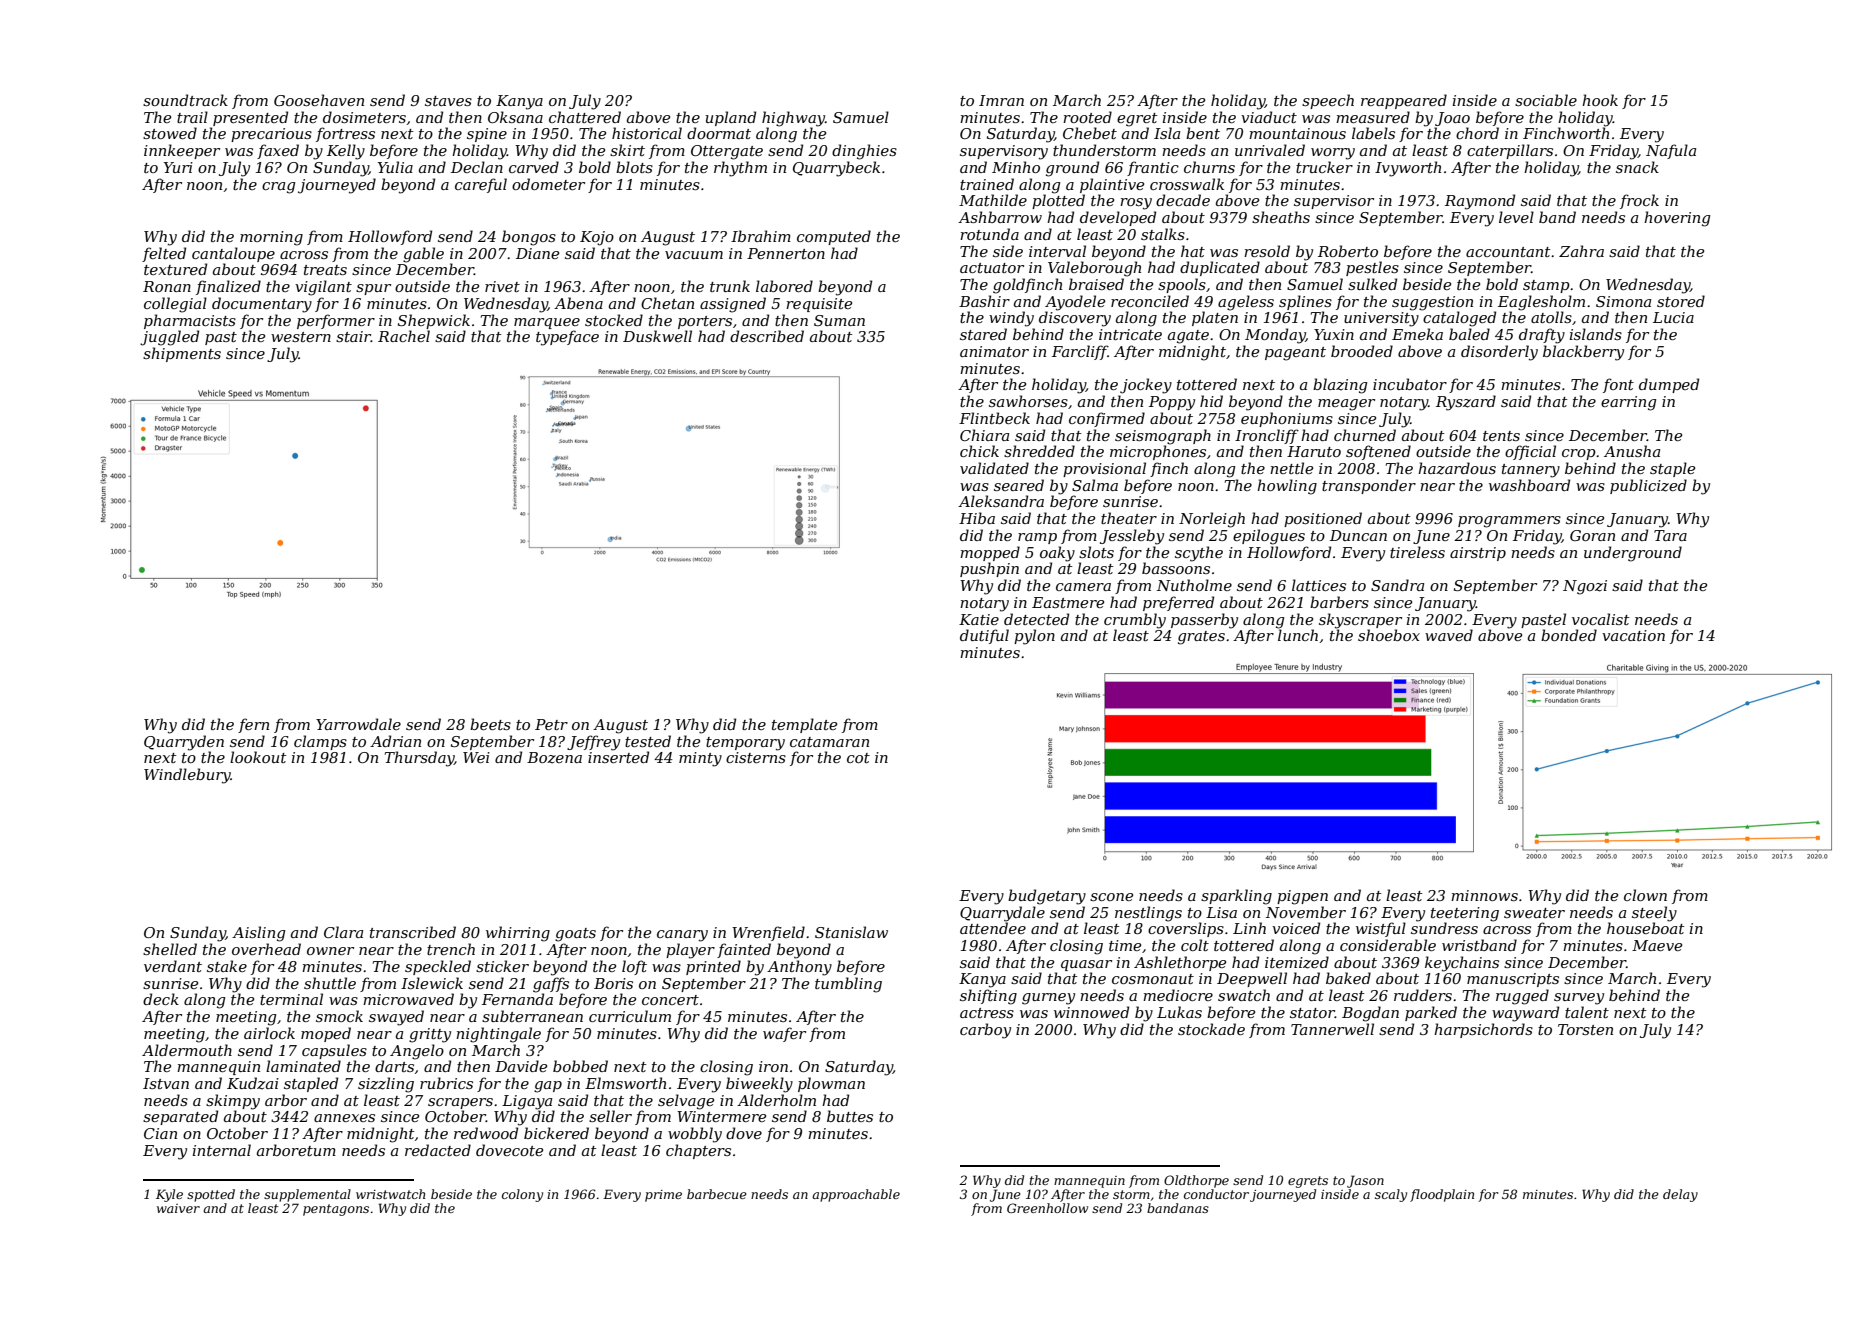 The width and height of the screenshot is (1862, 1317). I want to click on Torsten, so click(1585, 1029).
